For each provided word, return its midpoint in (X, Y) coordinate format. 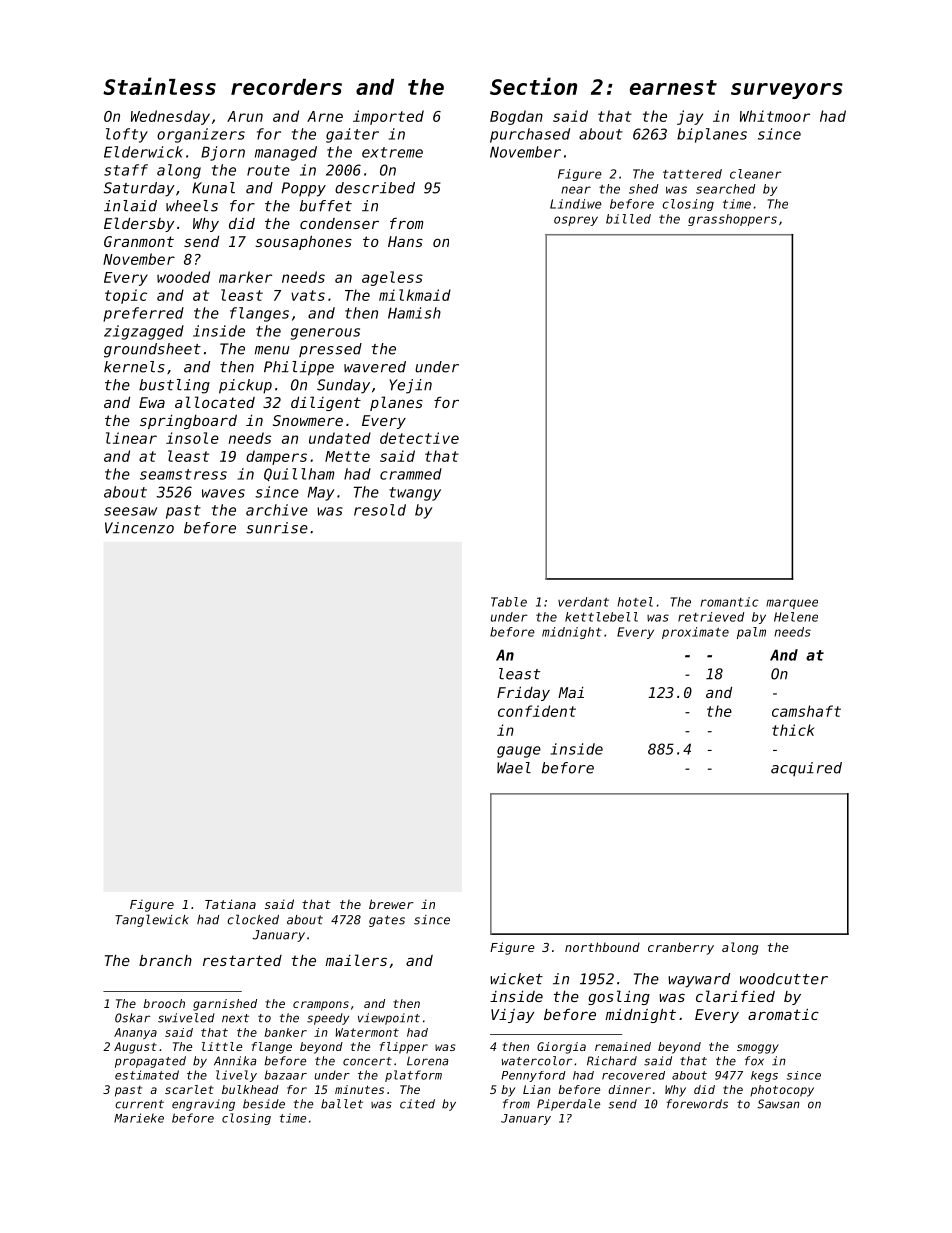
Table (509, 602)
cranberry (681, 948)
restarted (242, 960)
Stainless (159, 86)
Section (533, 86)
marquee (792, 604)
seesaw (130, 511)
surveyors (787, 91)
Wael (514, 768)
